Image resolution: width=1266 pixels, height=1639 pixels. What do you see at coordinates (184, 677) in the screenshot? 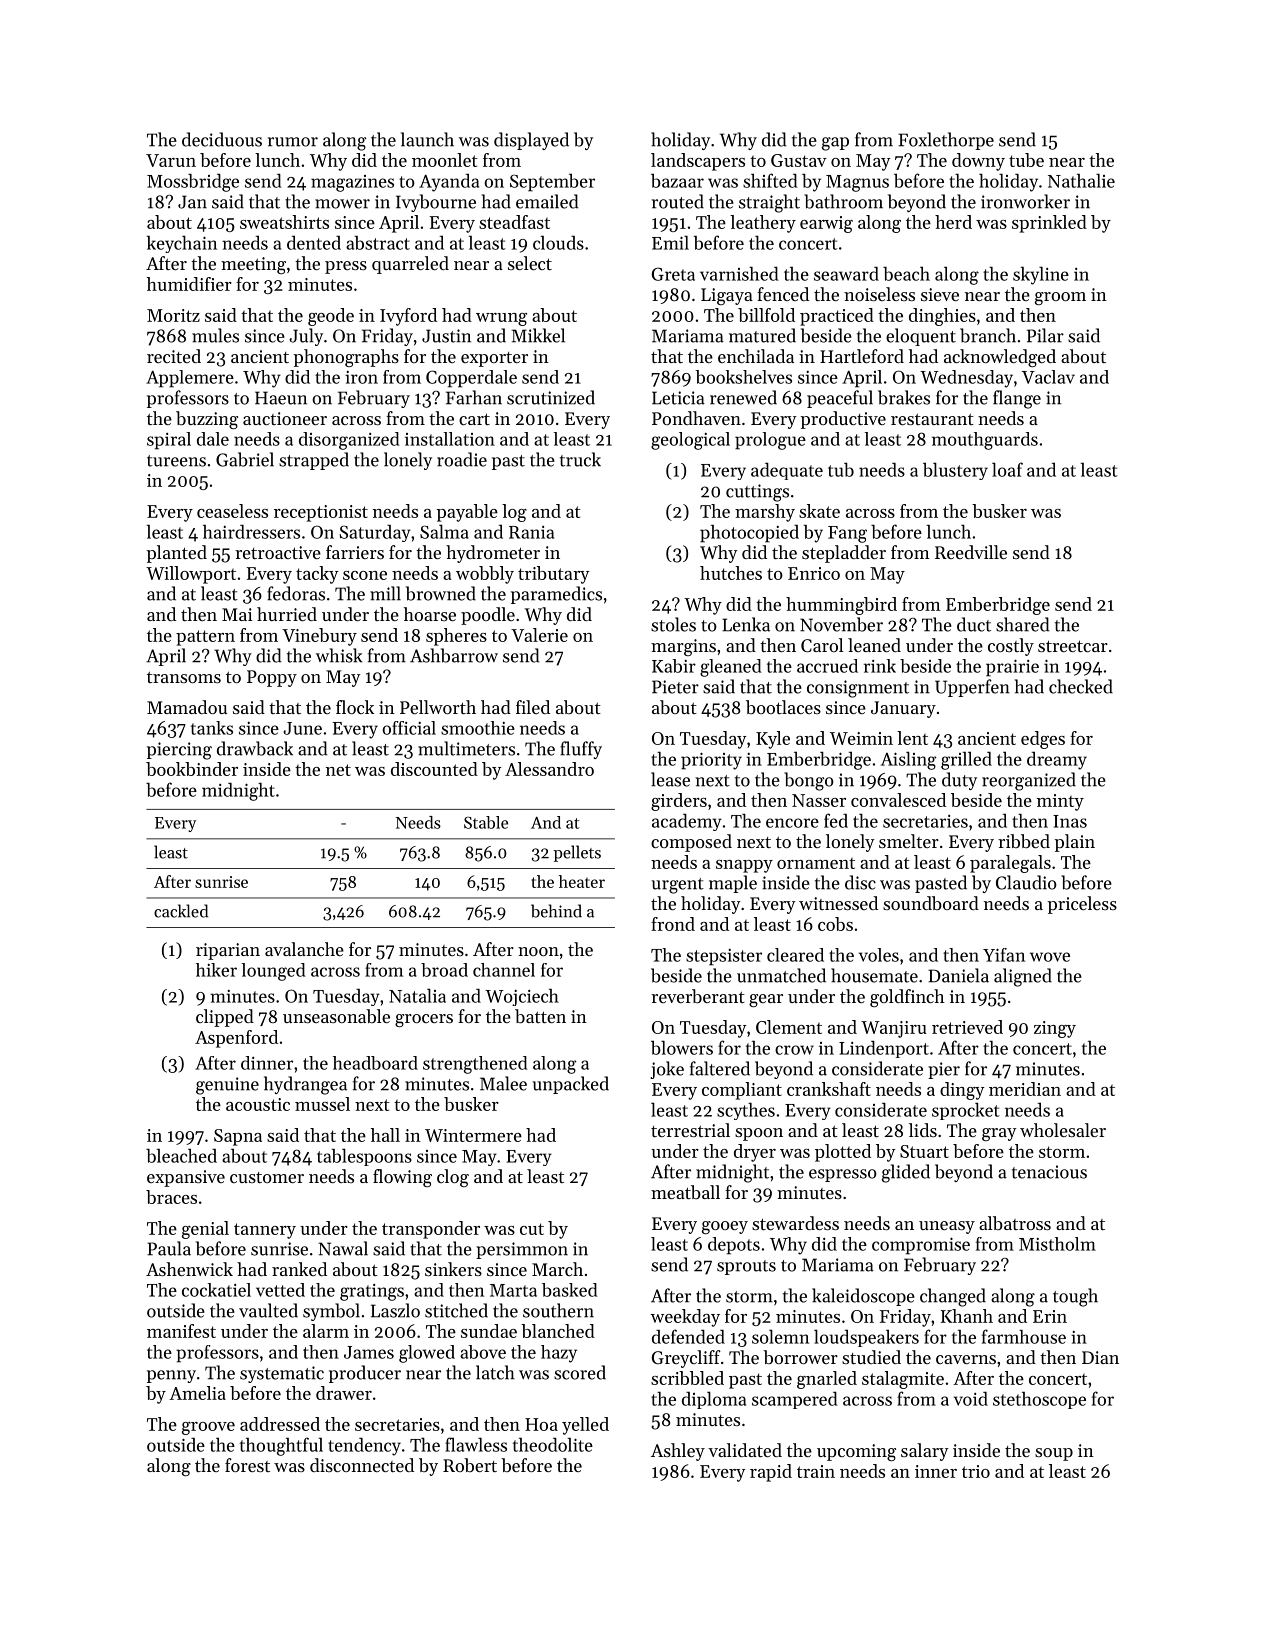
I see `transoms` at bounding box center [184, 677].
